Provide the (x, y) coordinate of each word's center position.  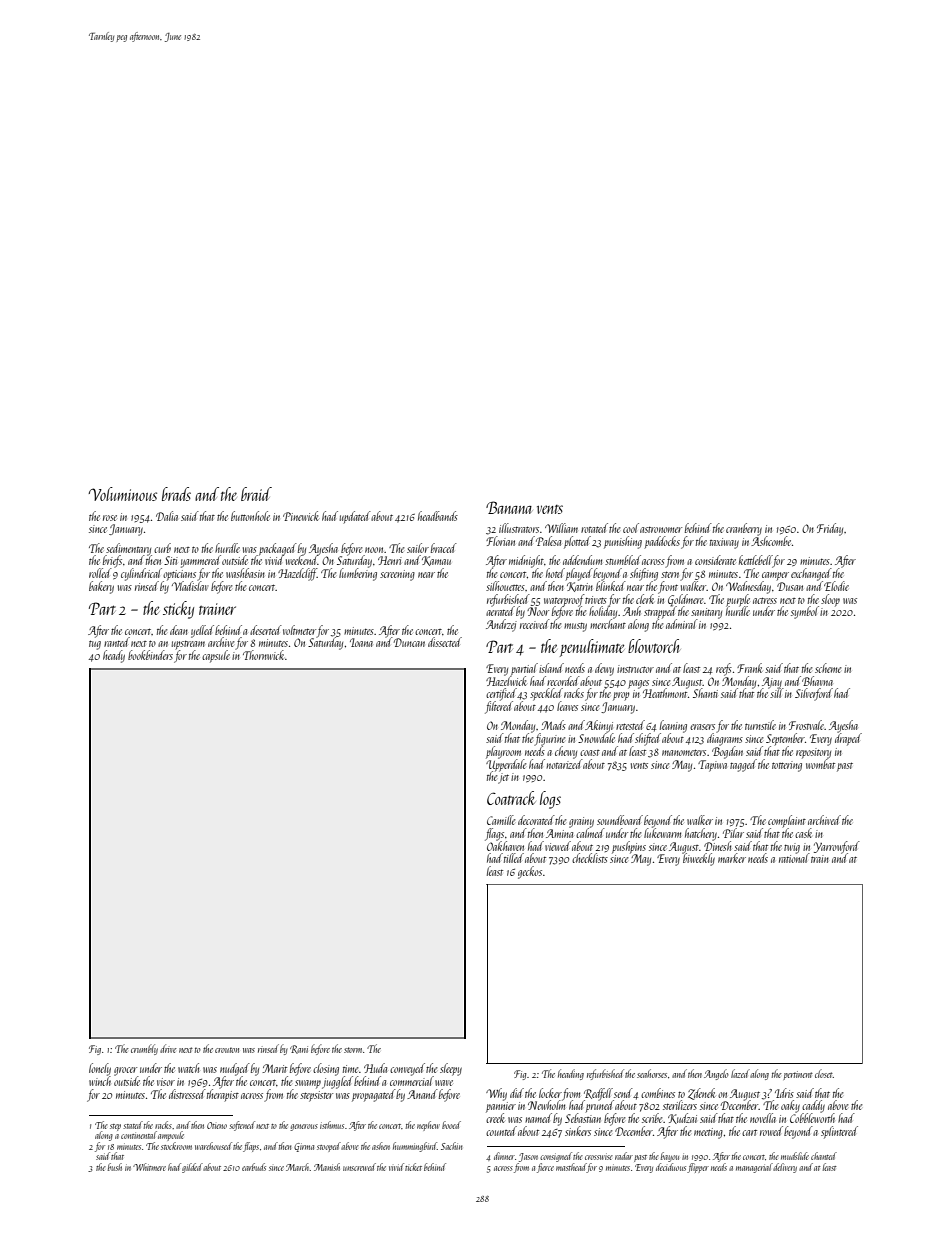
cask (803, 833)
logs (550, 800)
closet (824, 1073)
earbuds (254, 1167)
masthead (571, 1168)
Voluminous (122, 494)
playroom (503, 752)
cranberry (744, 529)
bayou (670, 1157)
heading (571, 1074)
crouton (227, 1050)
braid (256, 494)
